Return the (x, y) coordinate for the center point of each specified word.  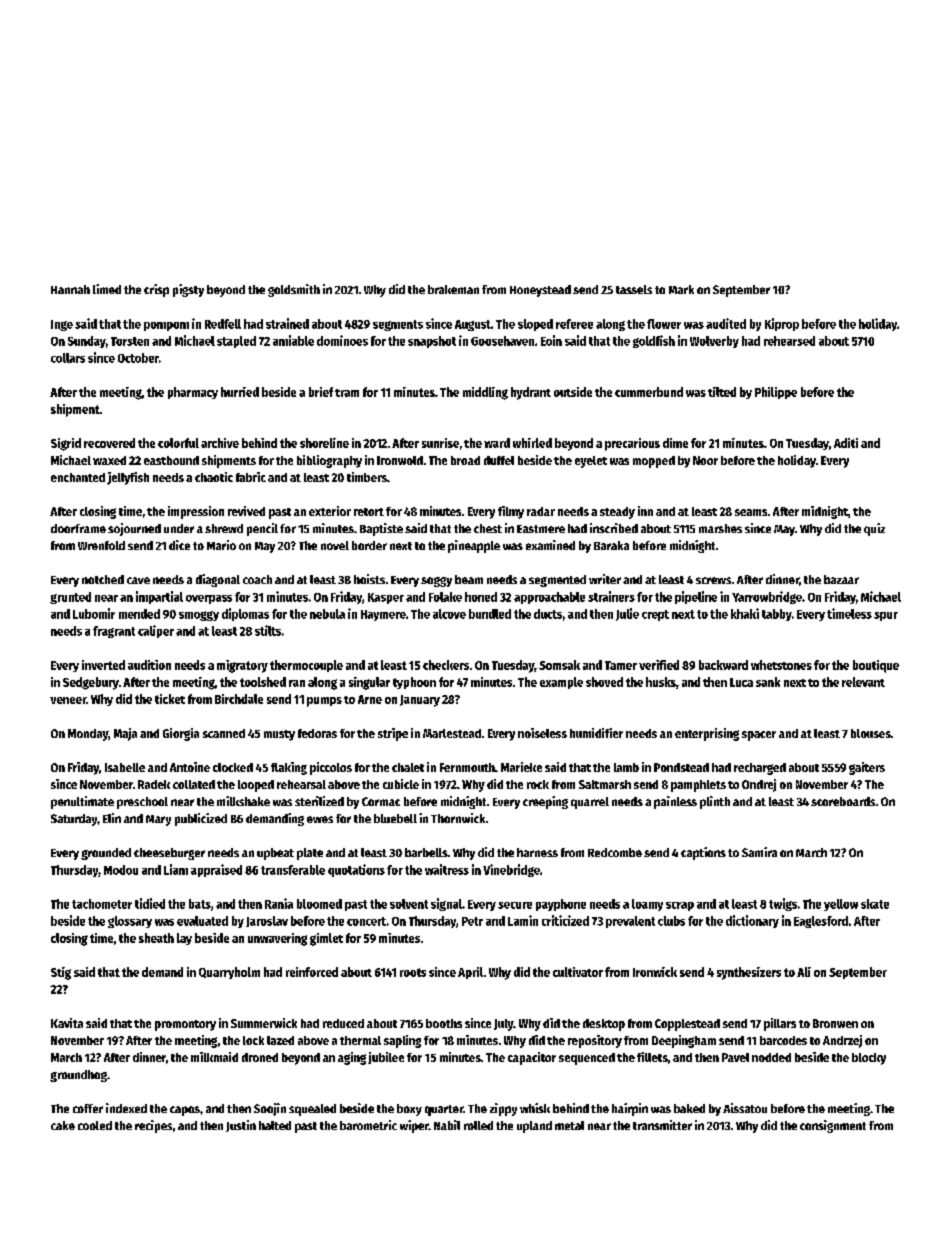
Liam (176, 869)
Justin (241, 1126)
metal (569, 1125)
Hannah (70, 289)
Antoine (190, 767)
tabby (777, 615)
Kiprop (782, 324)
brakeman (453, 289)
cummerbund (649, 392)
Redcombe (615, 852)
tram (347, 393)
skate (875, 904)
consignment (833, 1126)
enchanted (78, 477)
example (561, 683)
